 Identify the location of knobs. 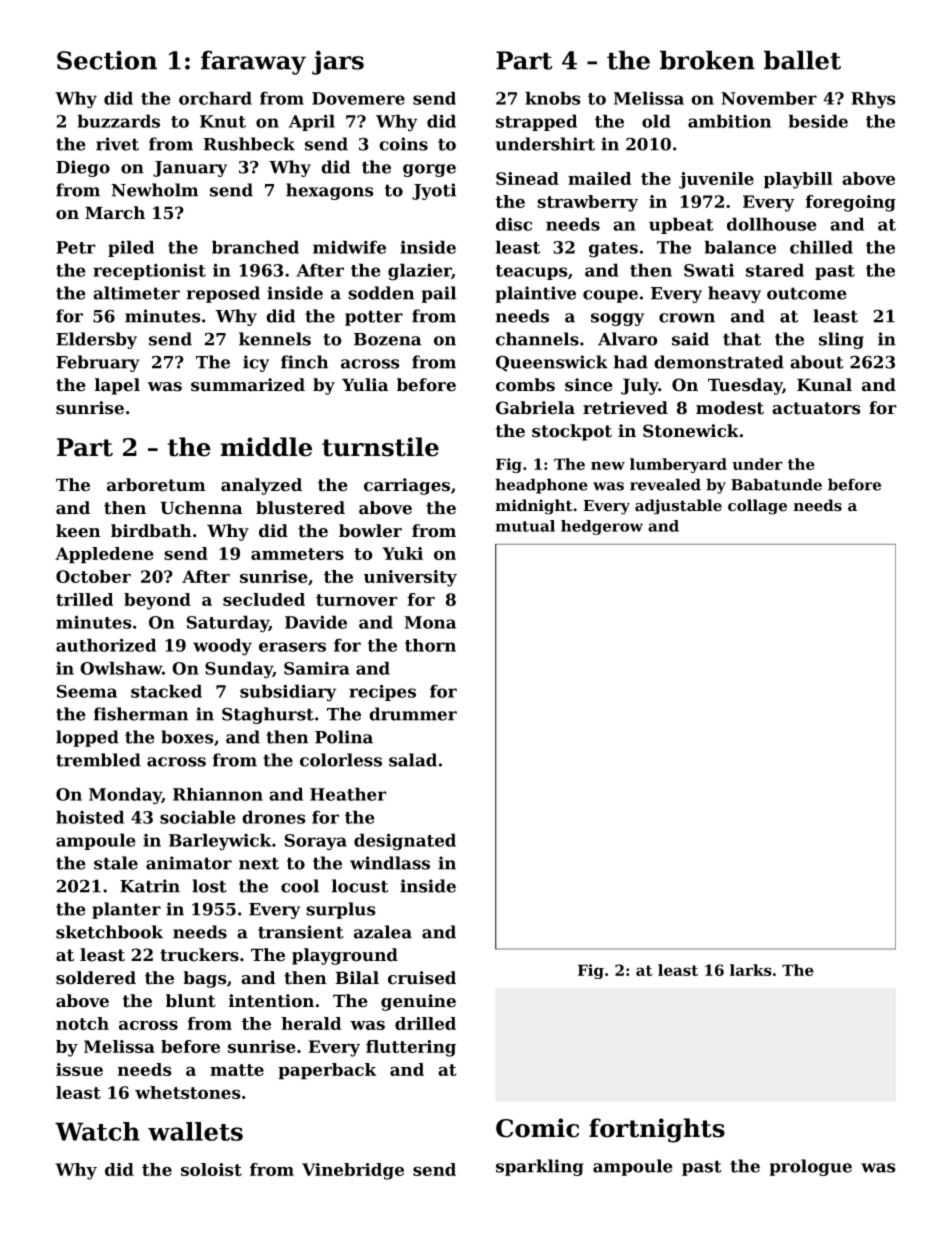
(553, 98).
